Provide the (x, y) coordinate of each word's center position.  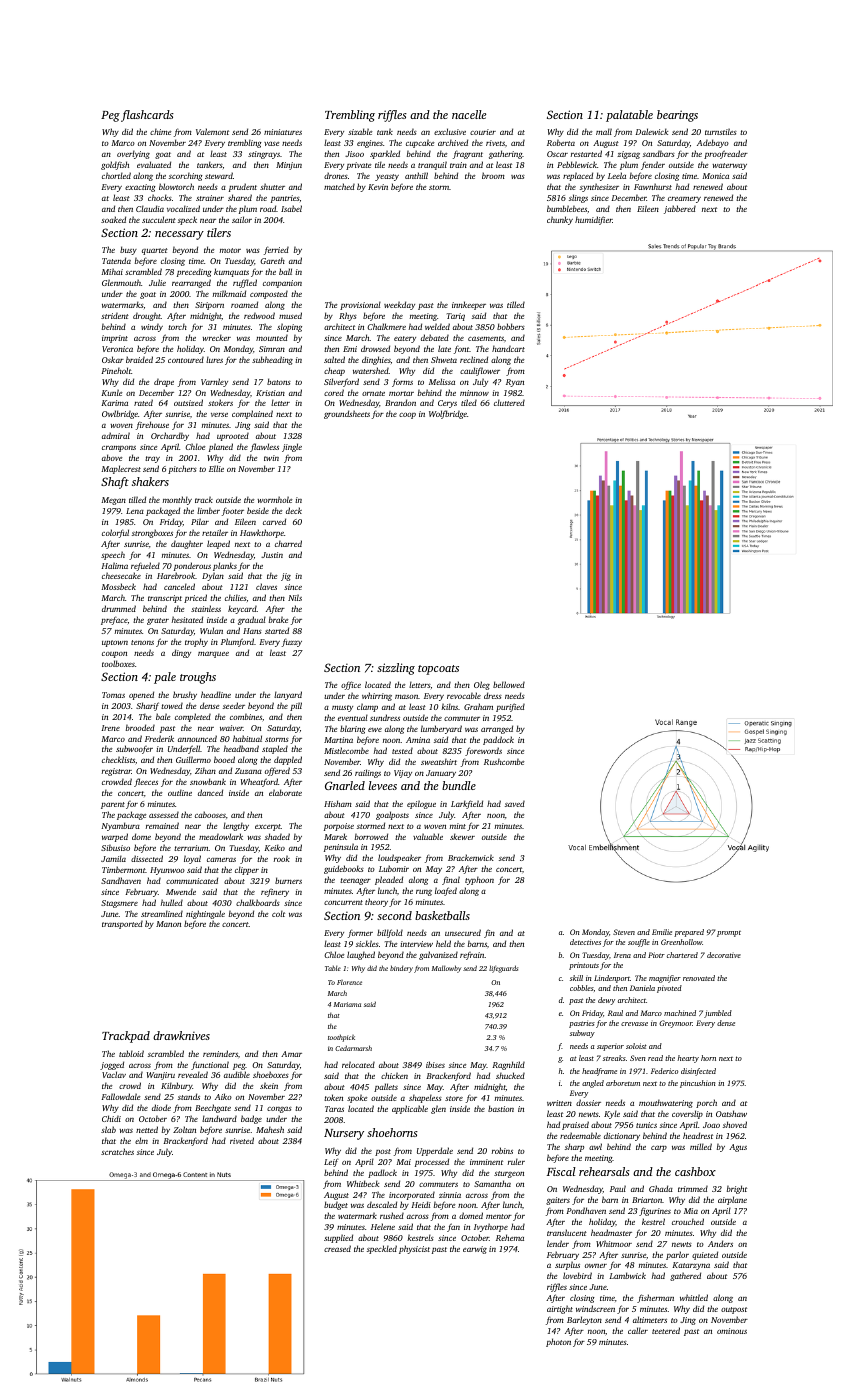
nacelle (469, 114)
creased (337, 1248)
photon (558, 1342)
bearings (677, 116)
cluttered (509, 402)
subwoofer (134, 749)
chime (161, 131)
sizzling (396, 669)
